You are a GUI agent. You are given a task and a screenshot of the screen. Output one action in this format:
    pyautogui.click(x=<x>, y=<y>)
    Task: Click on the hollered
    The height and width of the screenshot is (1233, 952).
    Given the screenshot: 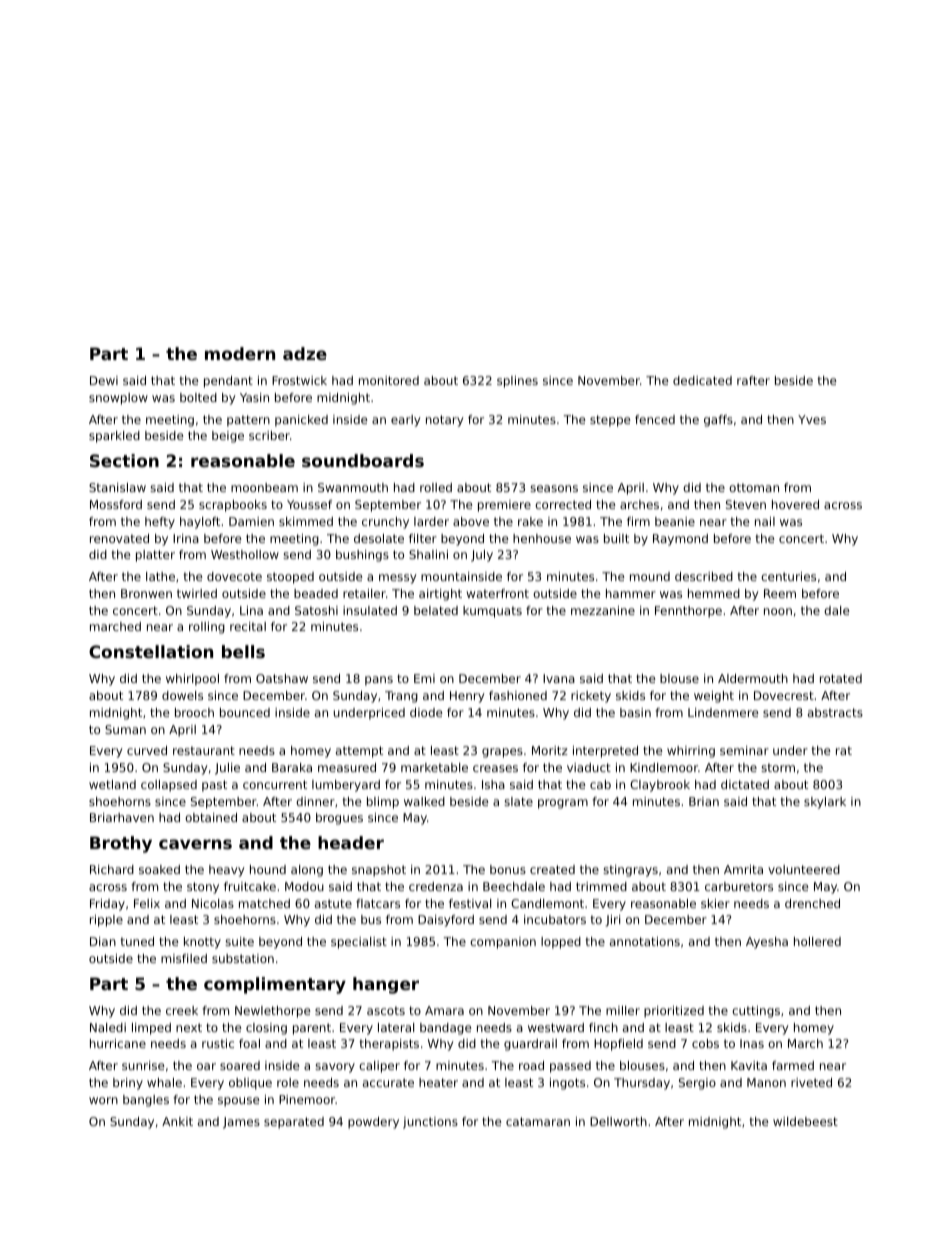 What is the action you would take?
    pyautogui.click(x=817, y=941)
